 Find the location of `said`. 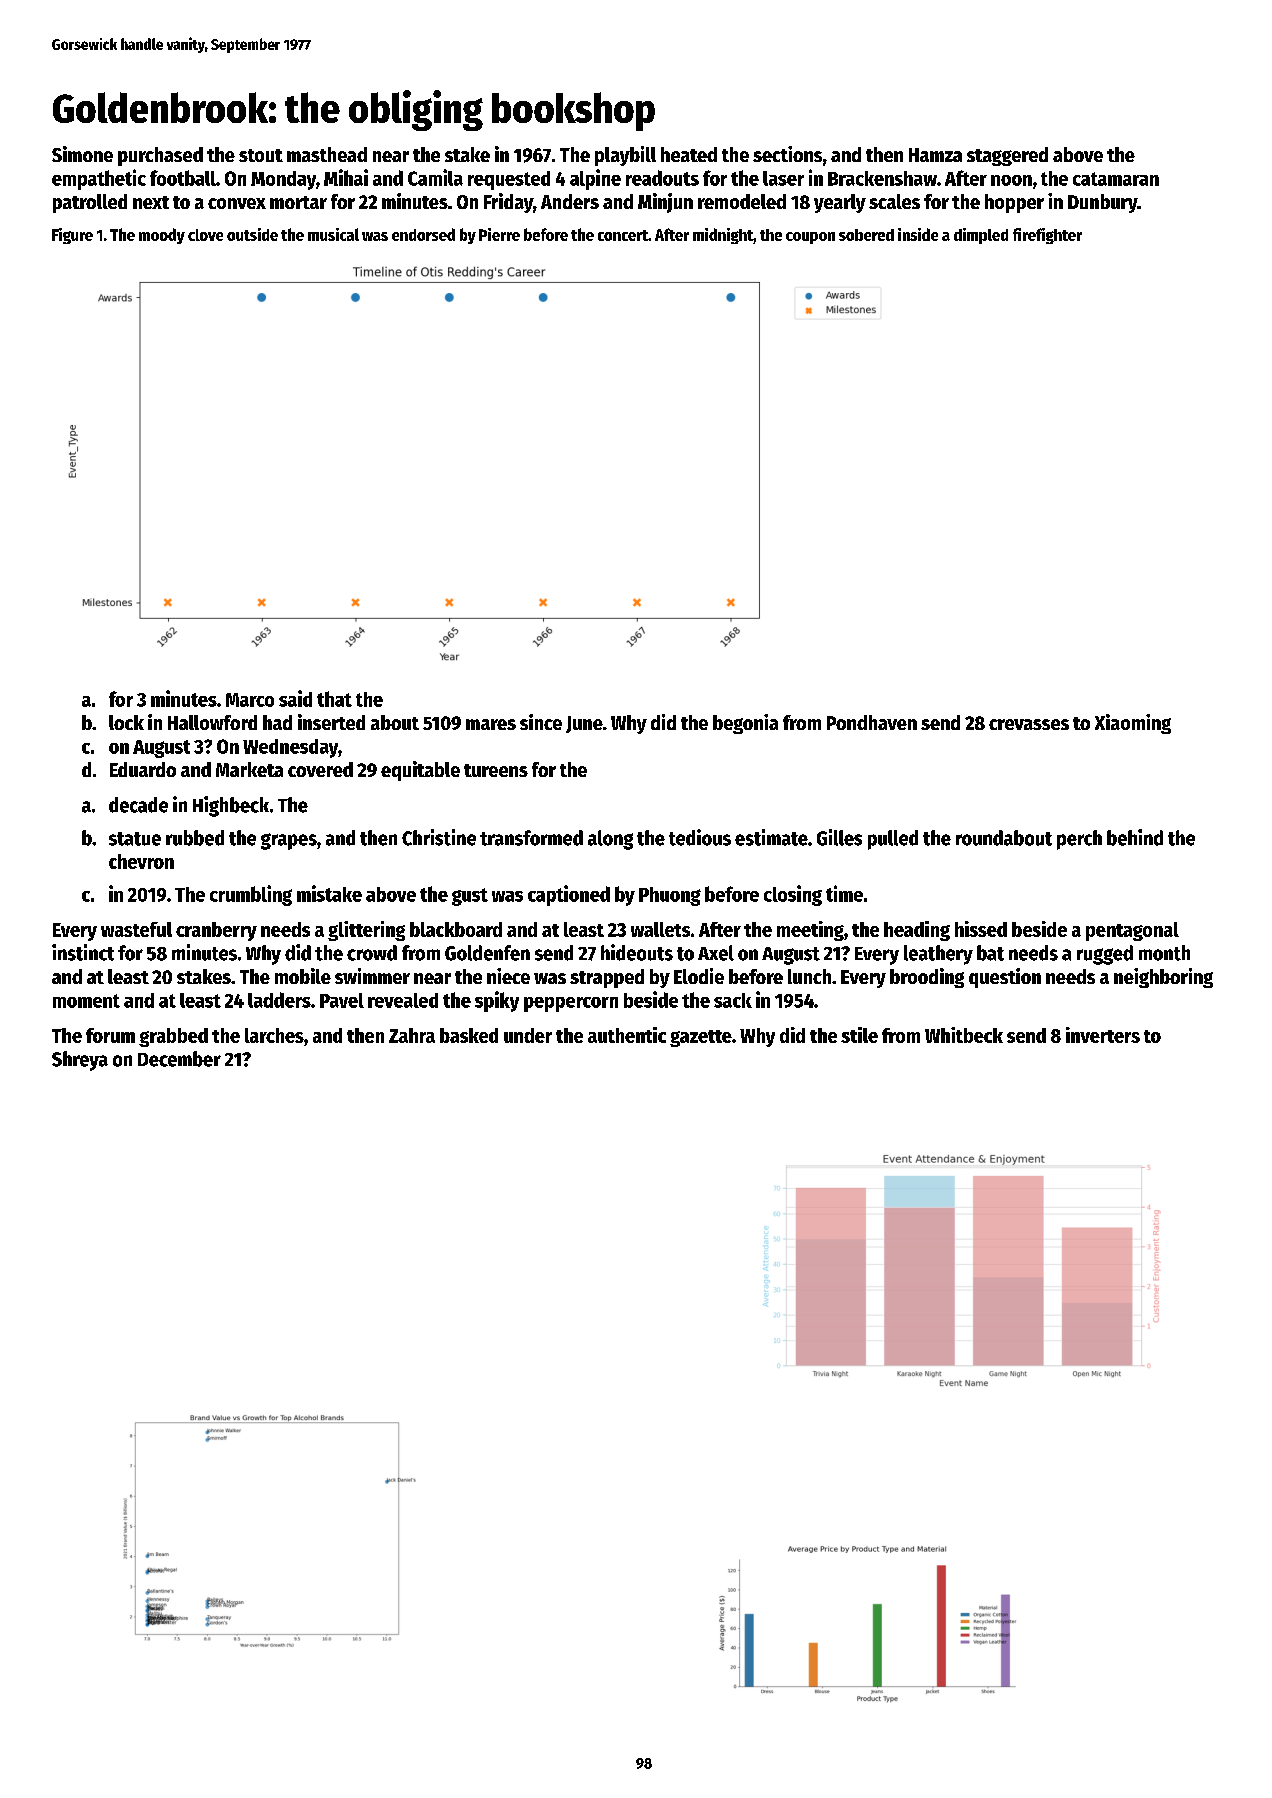

said is located at coordinates (295, 698).
